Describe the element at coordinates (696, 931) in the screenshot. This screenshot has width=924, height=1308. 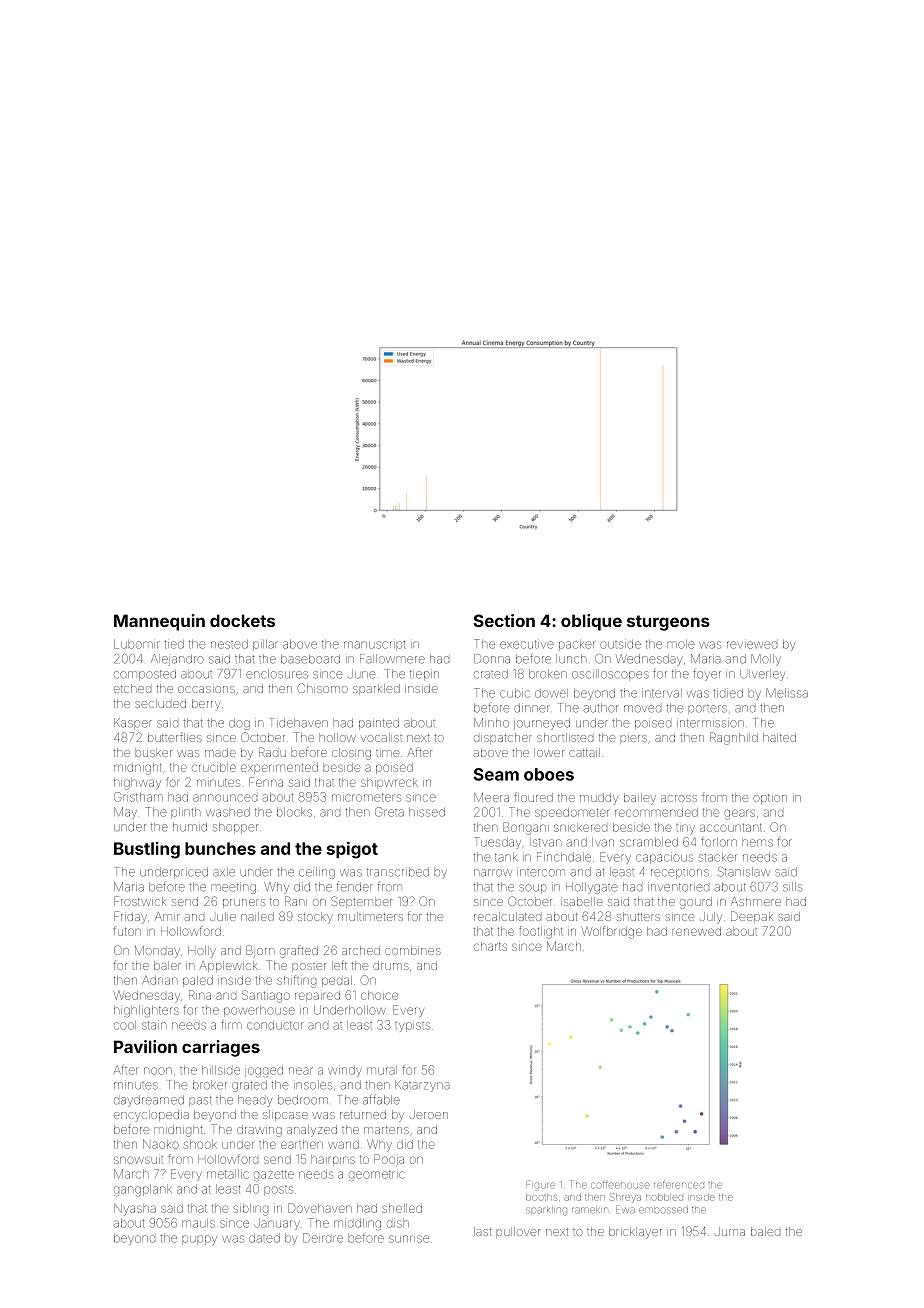
I see `renewed` at that location.
